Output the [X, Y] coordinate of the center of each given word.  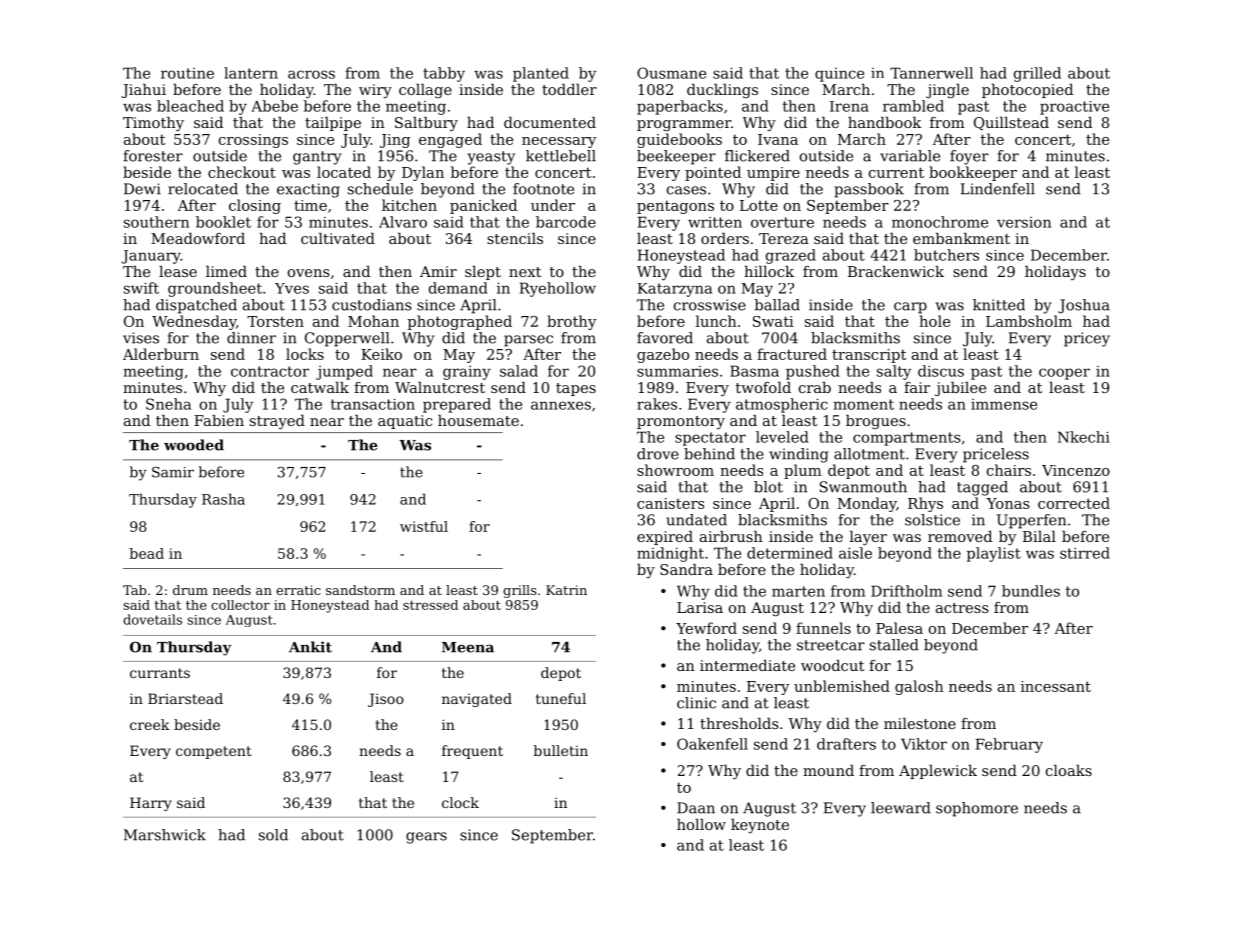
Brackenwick [896, 271]
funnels [823, 628]
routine [187, 73]
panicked [483, 206]
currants [160, 673]
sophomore [977, 809]
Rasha [223, 499]
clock [460, 802]
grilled [1037, 74]
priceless [996, 455]
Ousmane [671, 73]
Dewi [142, 189]
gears [426, 838]
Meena [468, 647]
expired [665, 538]
